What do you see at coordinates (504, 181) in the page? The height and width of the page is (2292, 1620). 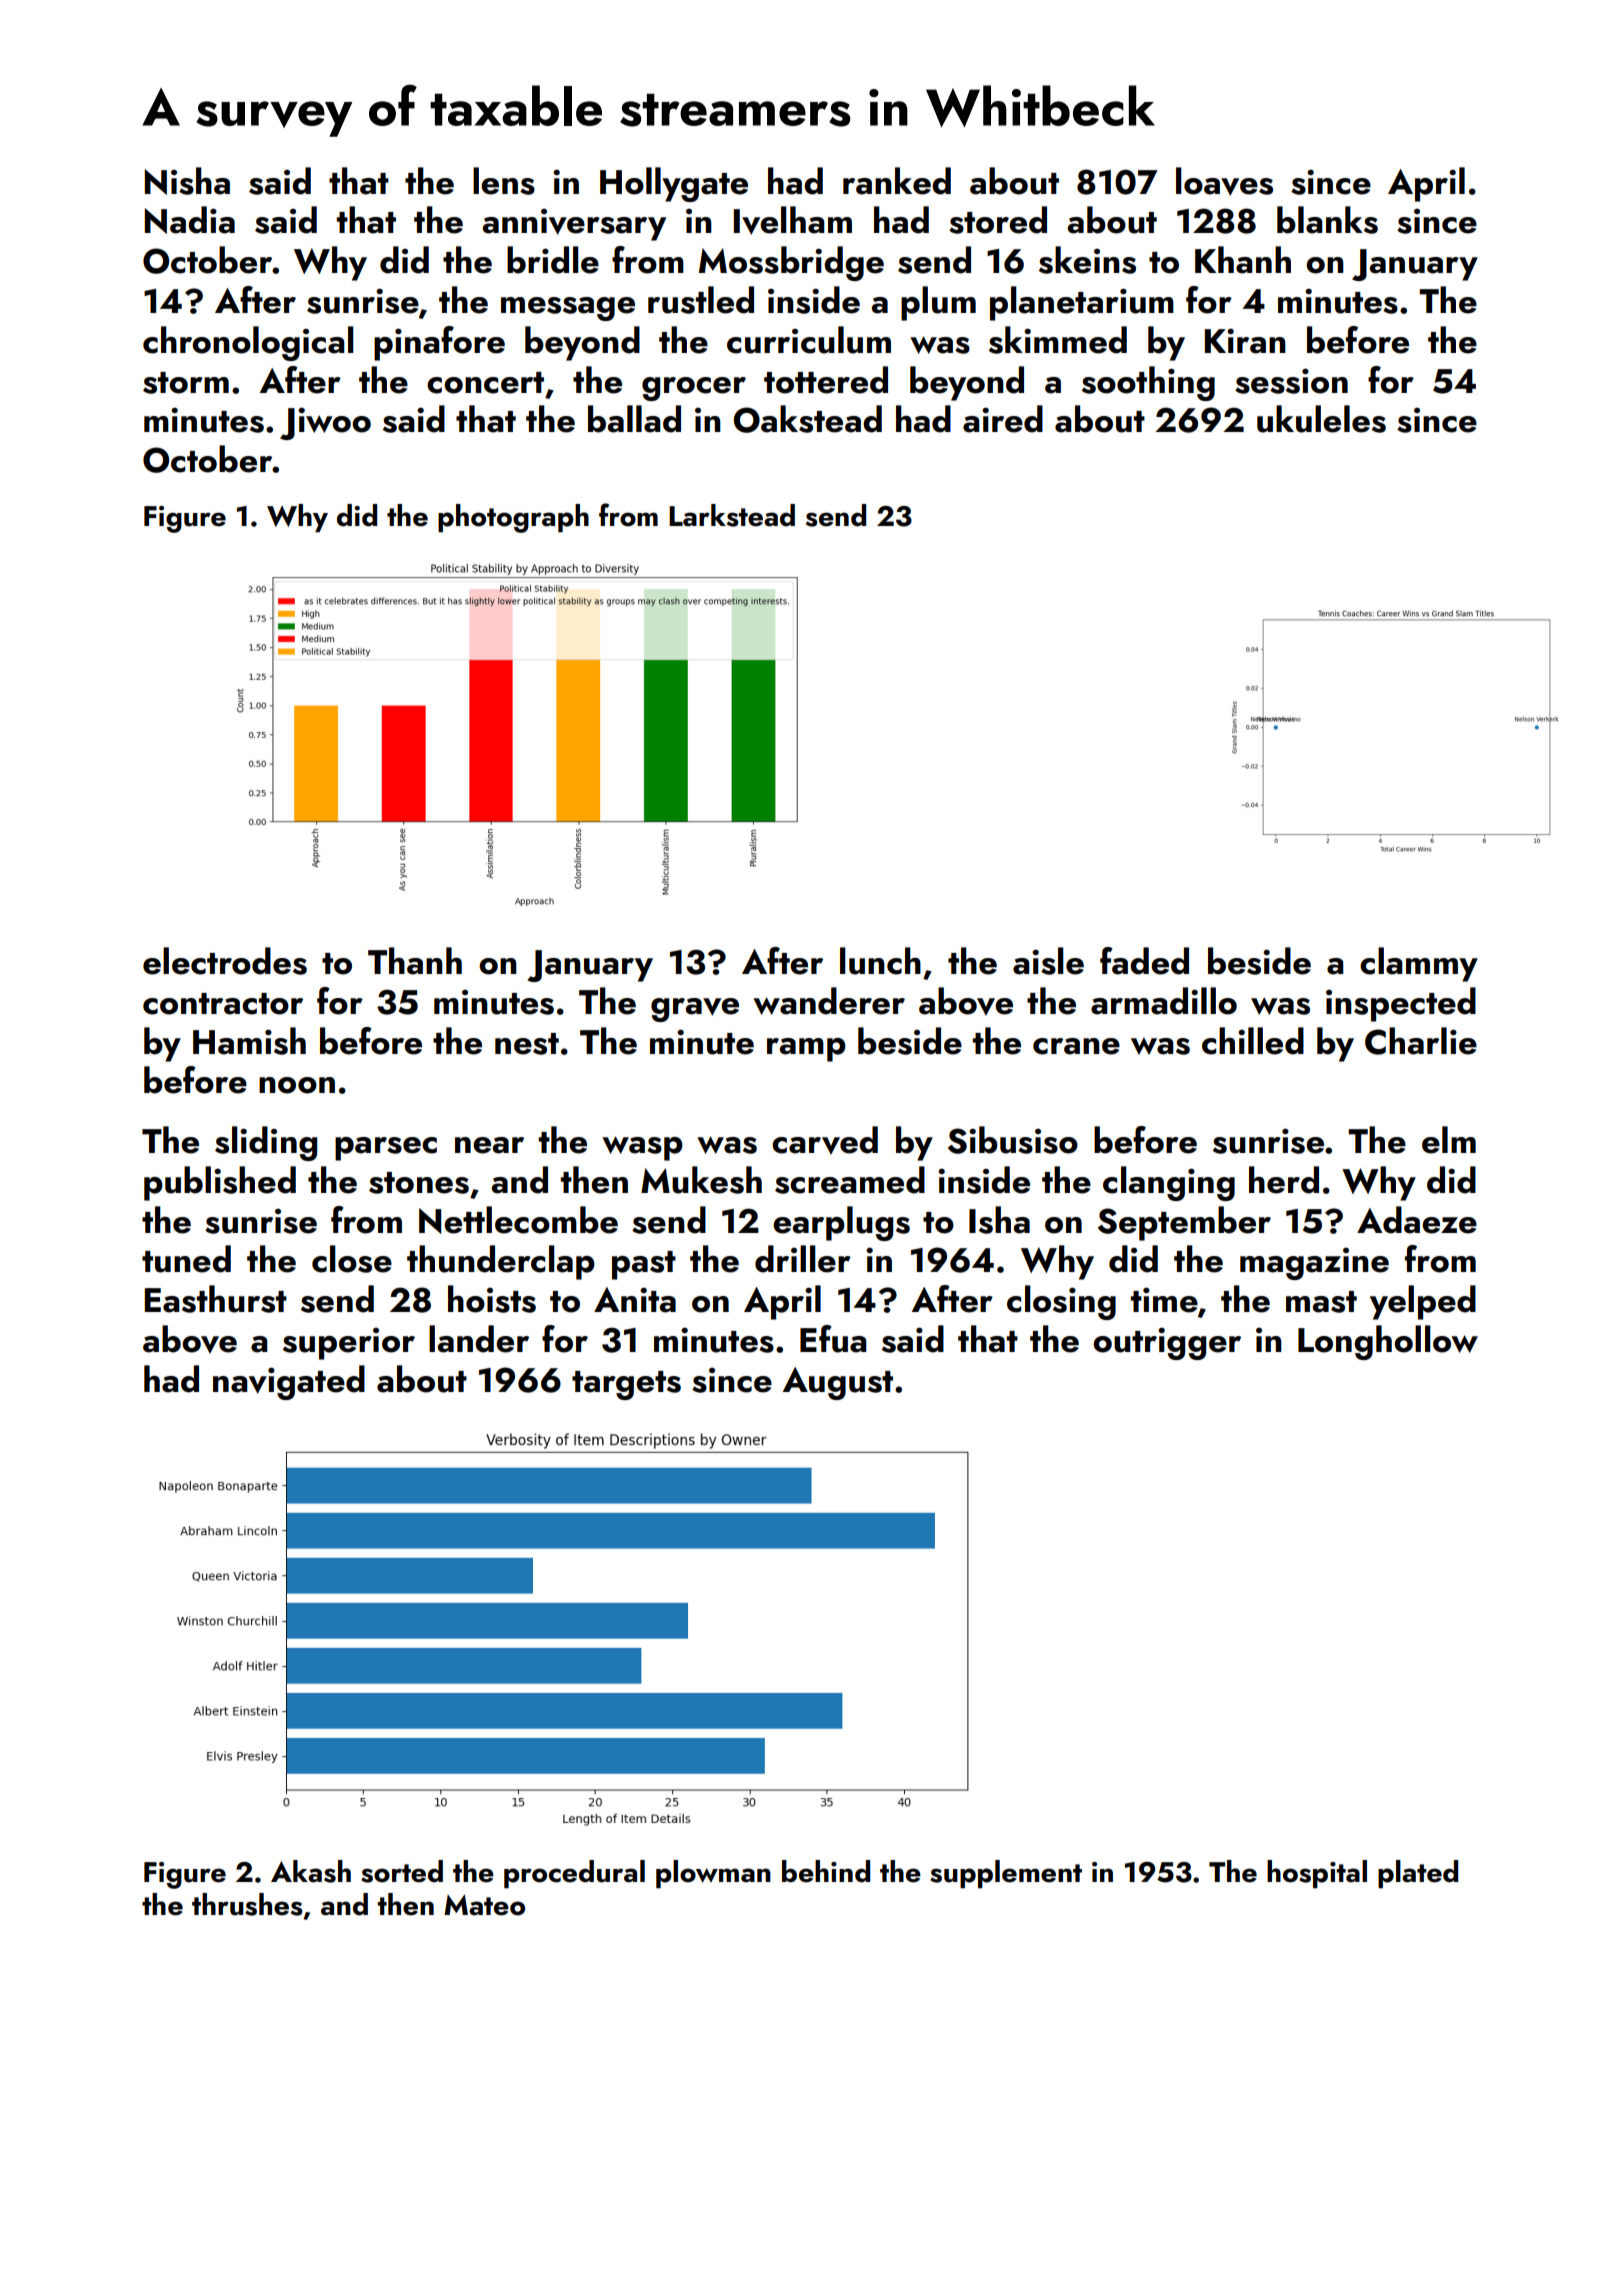 I see `lens` at bounding box center [504, 181].
